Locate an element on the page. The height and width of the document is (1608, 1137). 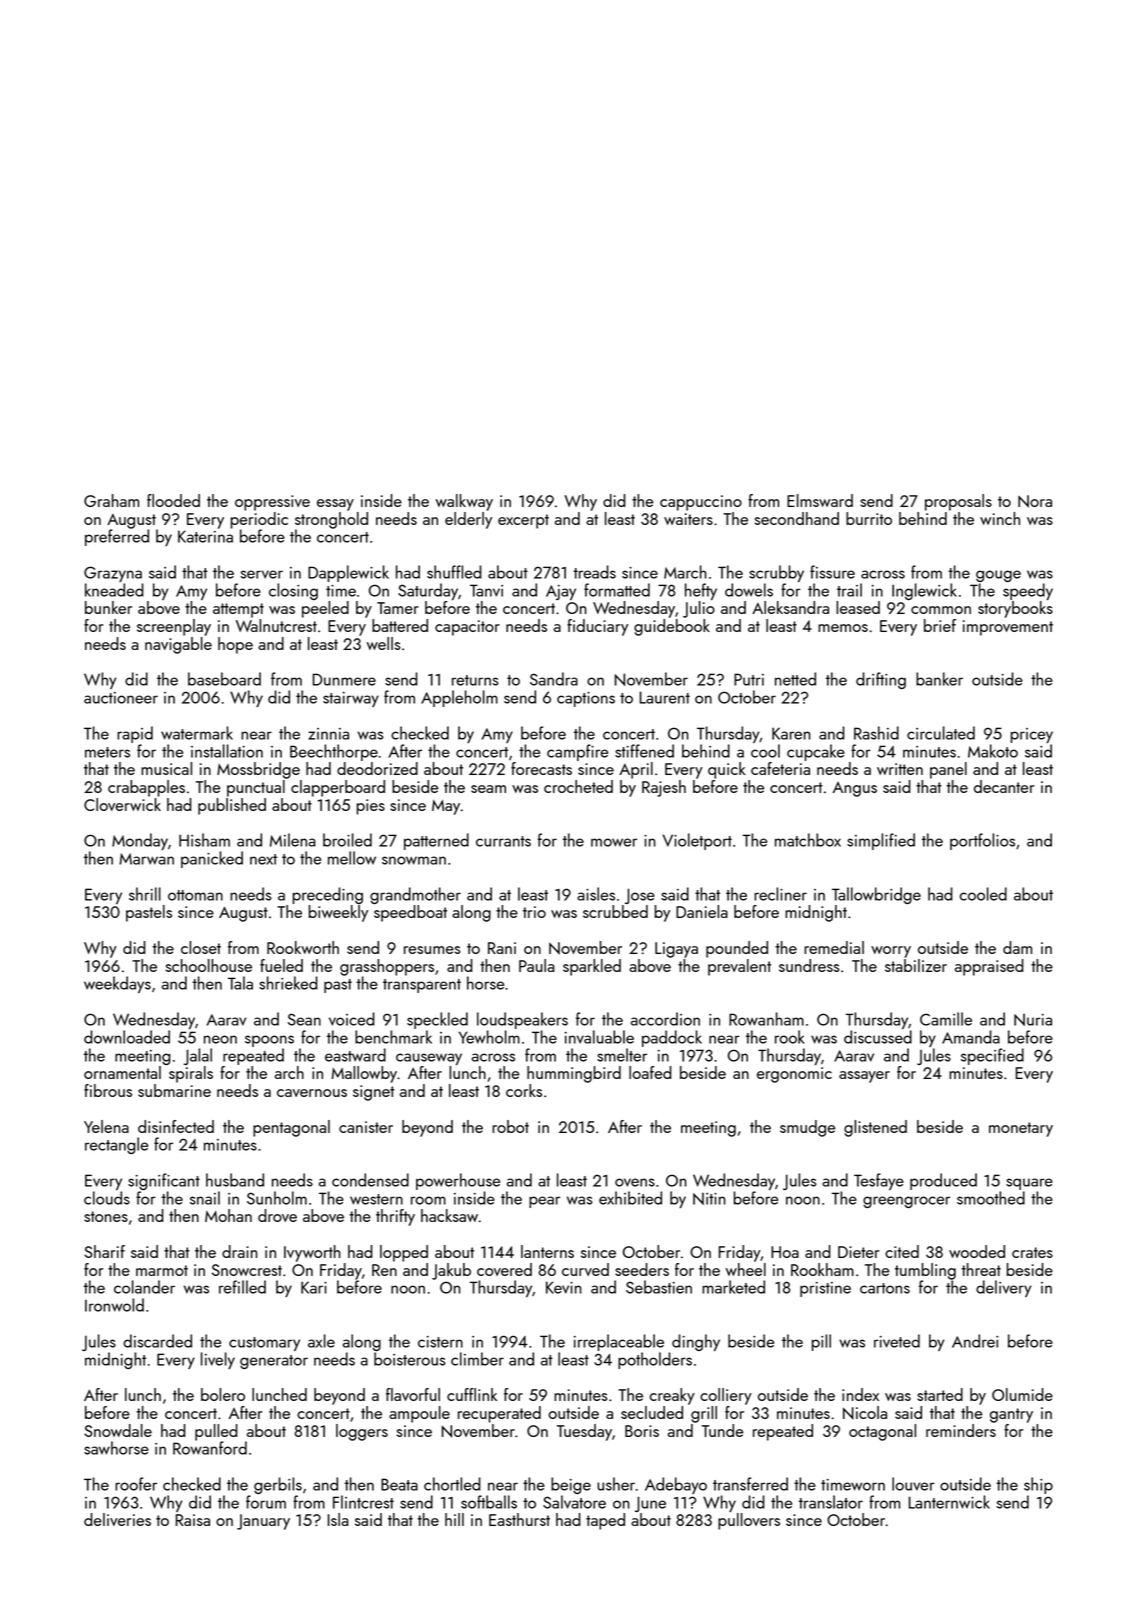
dinghy is located at coordinates (696, 1342).
